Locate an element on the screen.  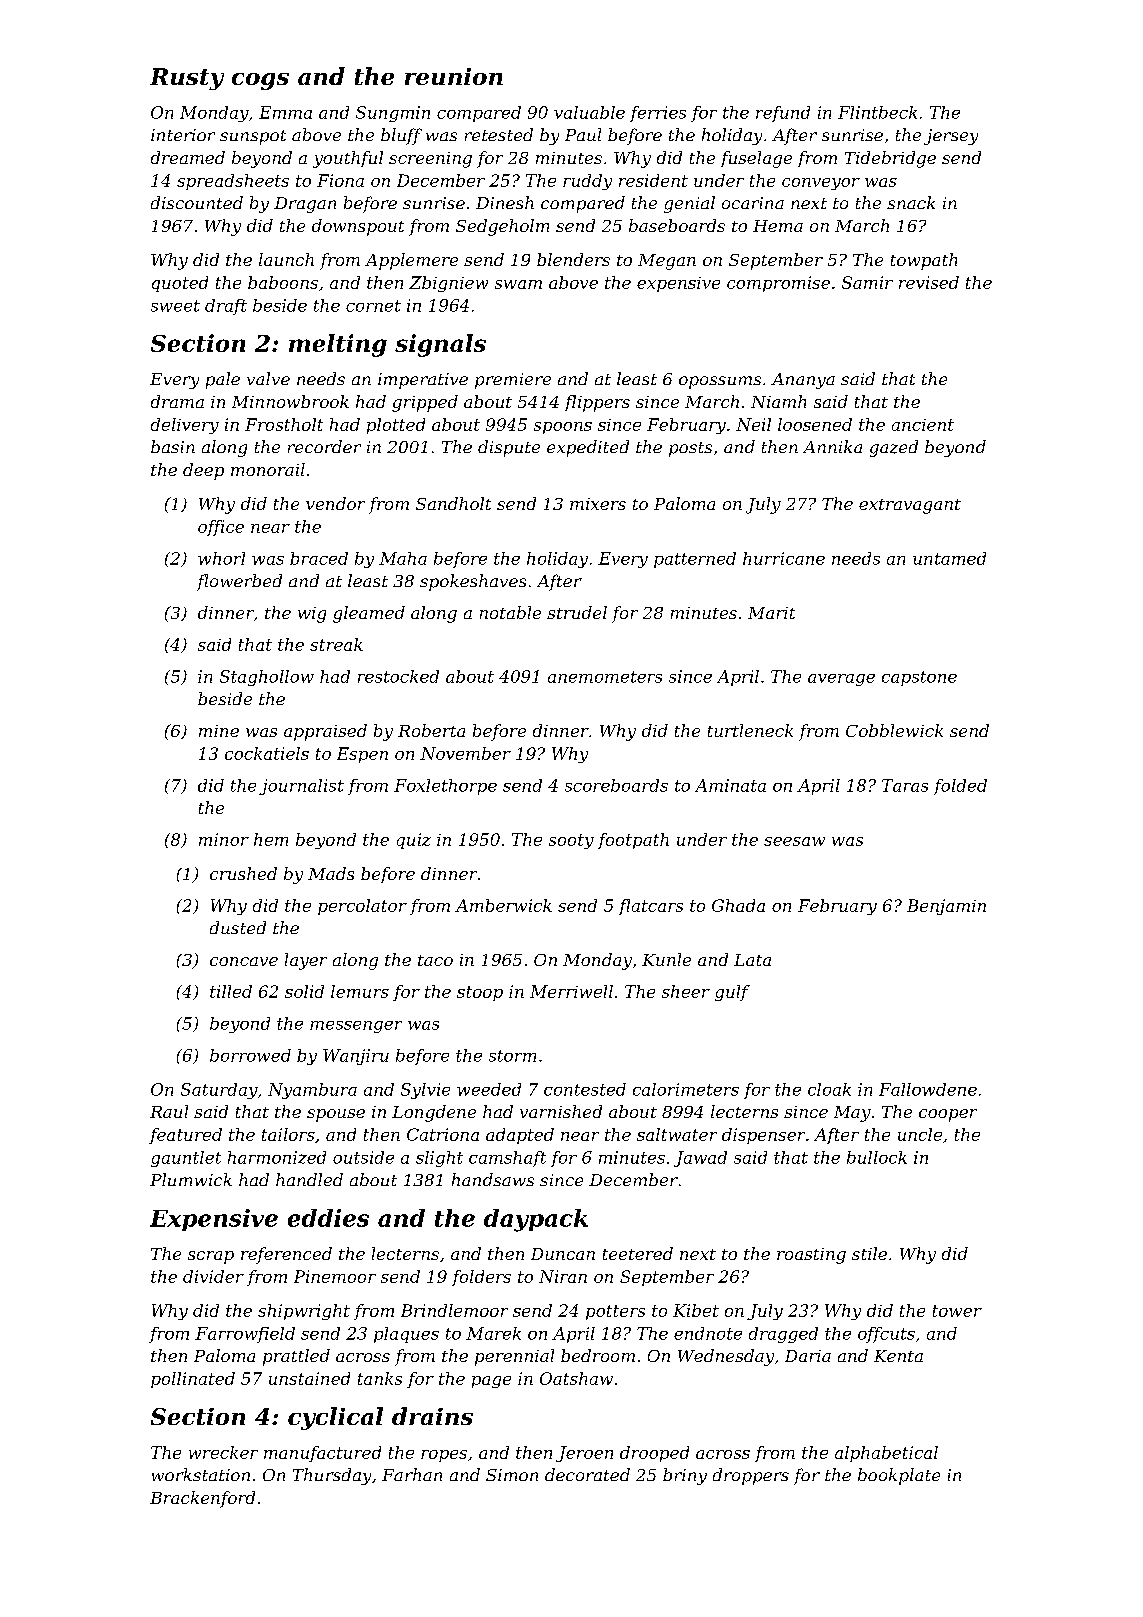
anemometers is located at coordinates (605, 677).
